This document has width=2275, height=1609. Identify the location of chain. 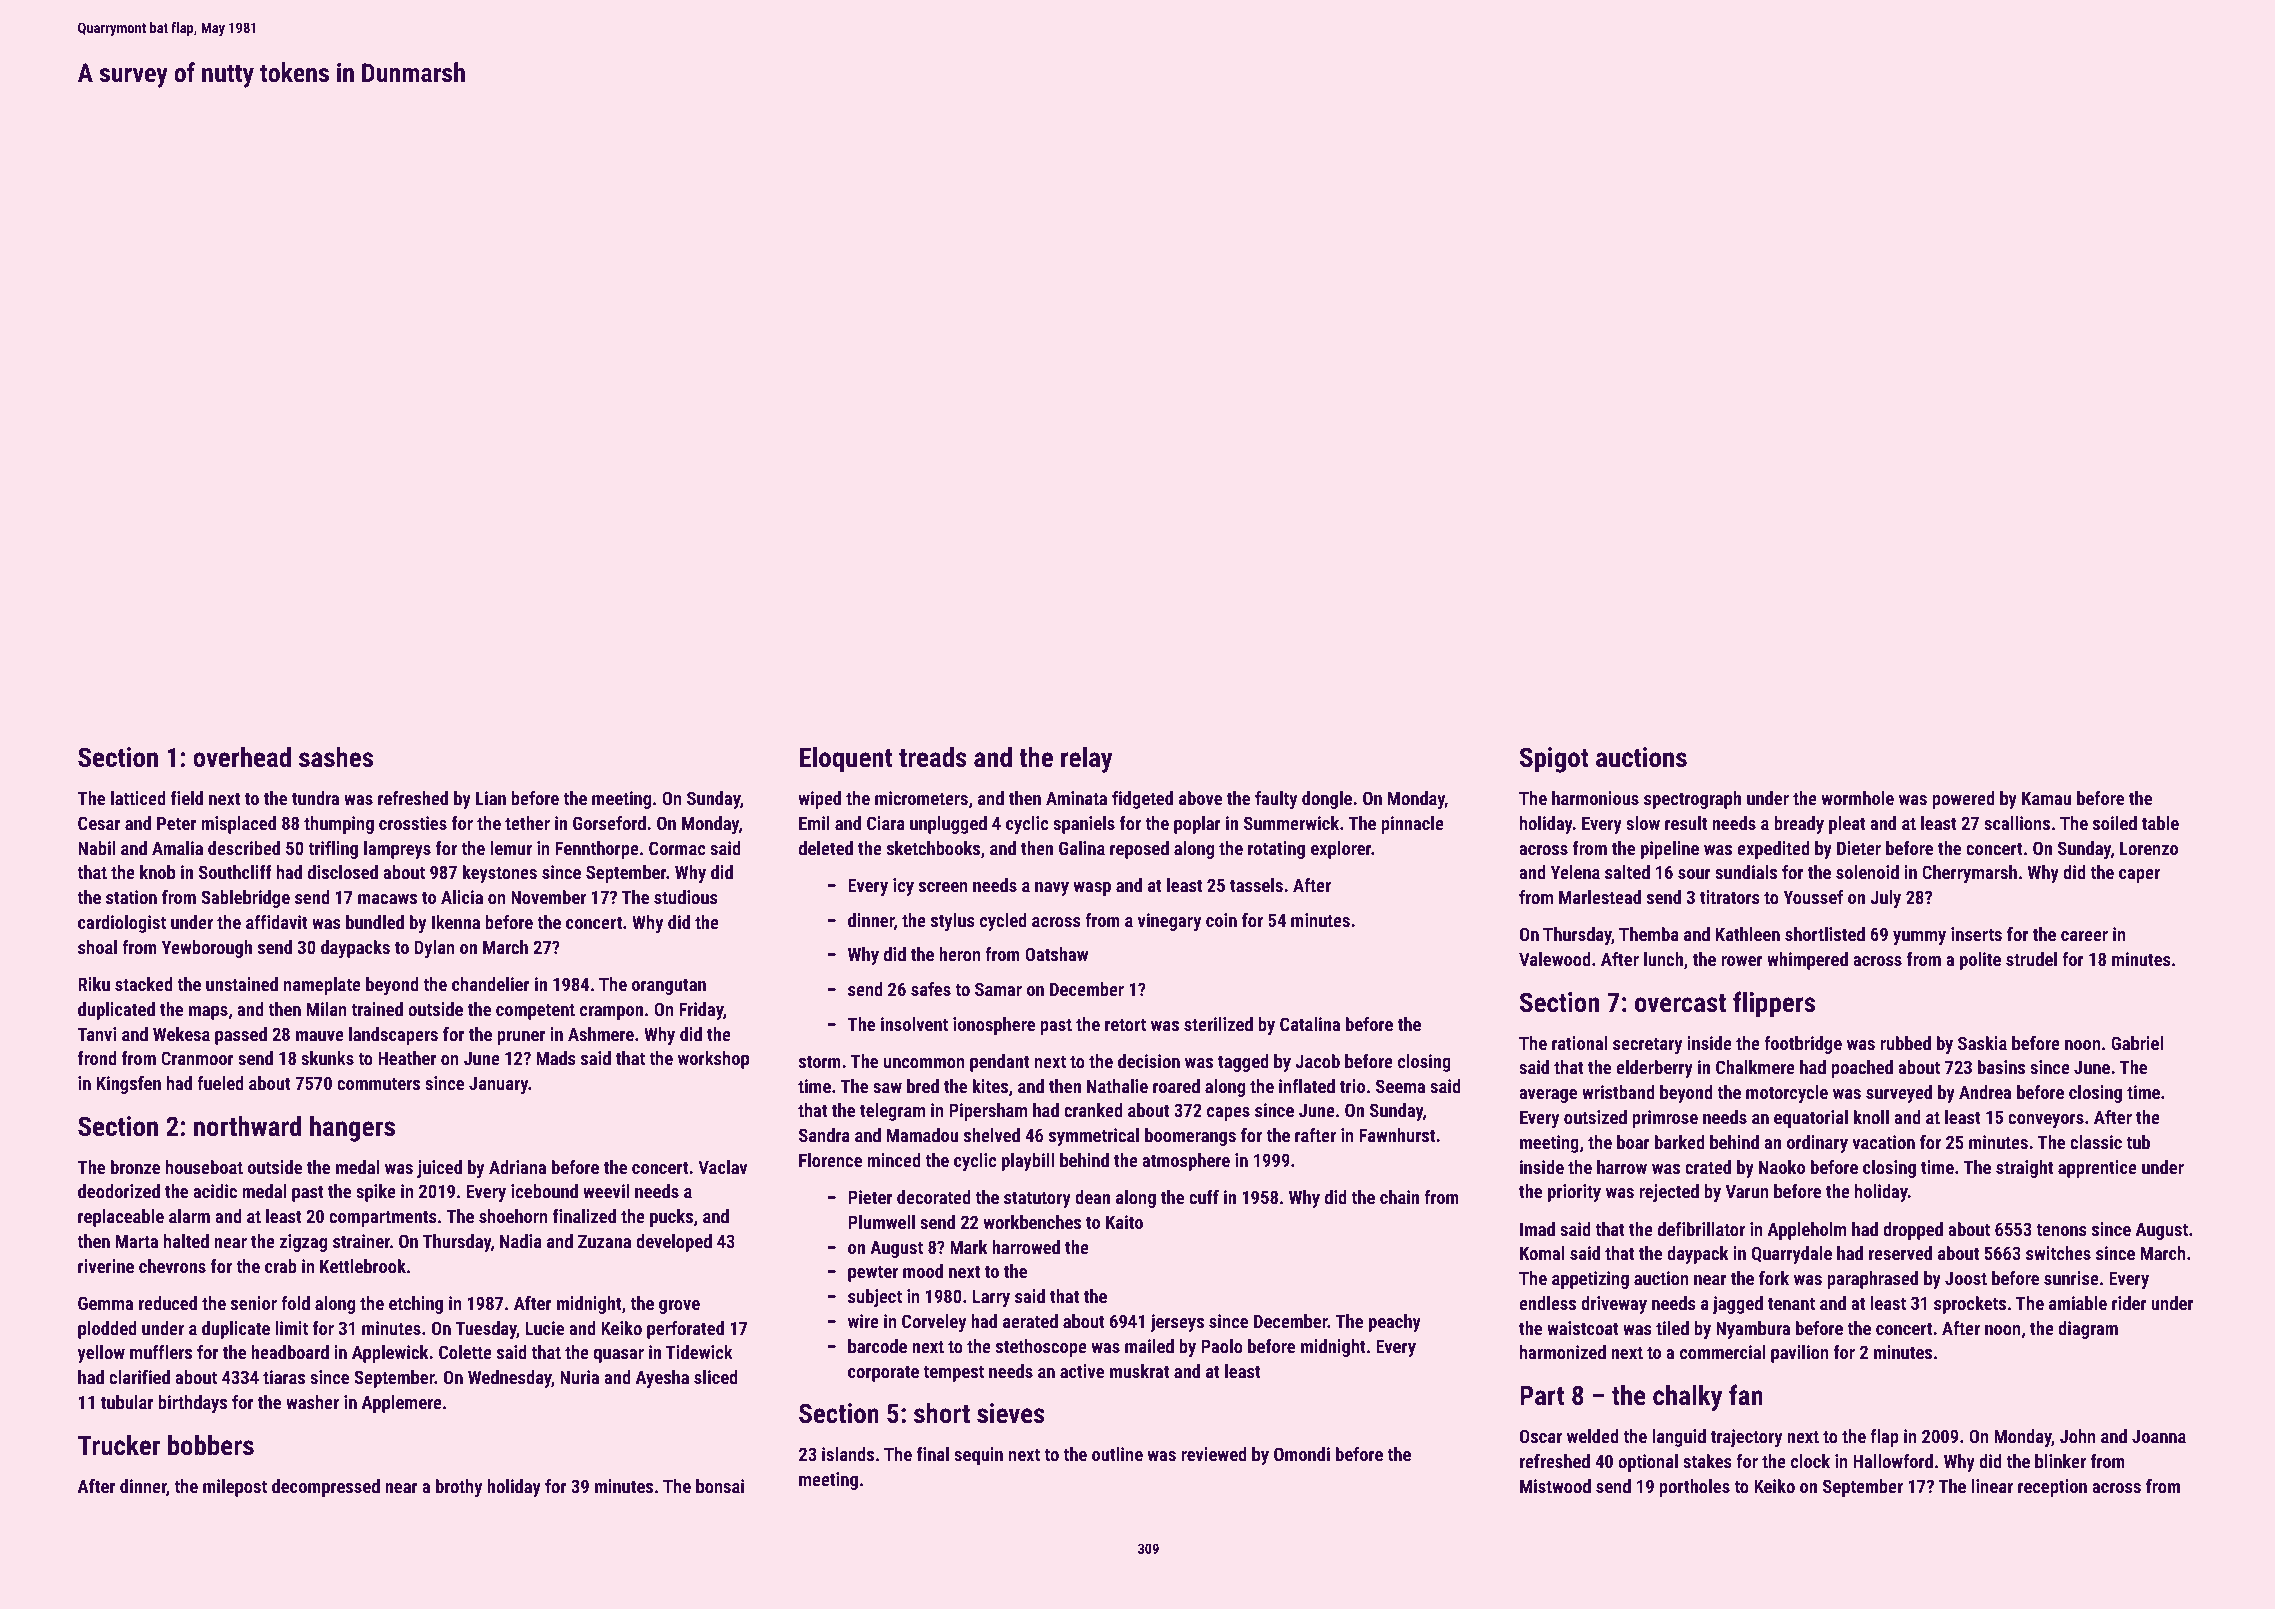
(1399, 1197).
